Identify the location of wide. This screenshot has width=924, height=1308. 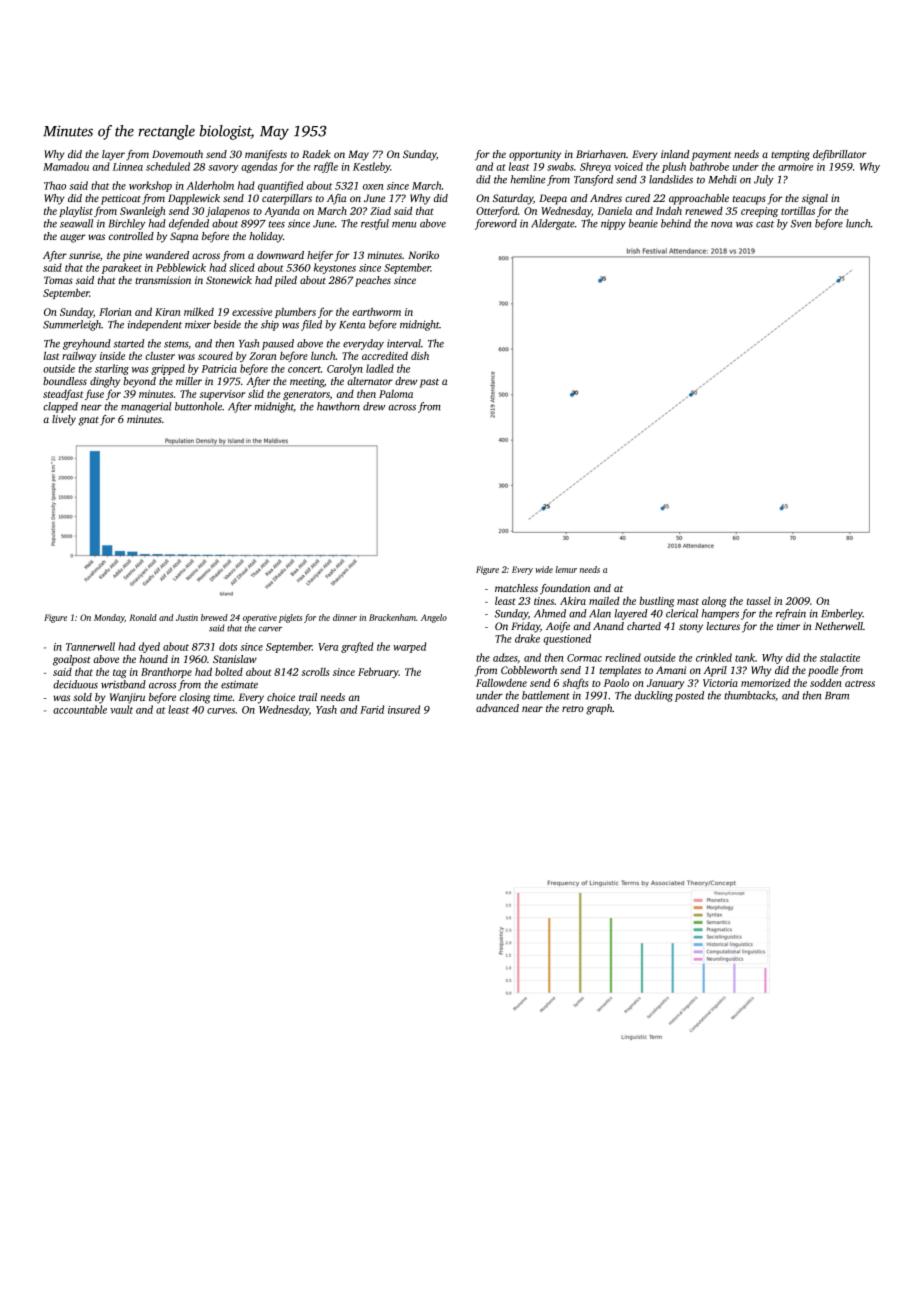
(544, 569).
